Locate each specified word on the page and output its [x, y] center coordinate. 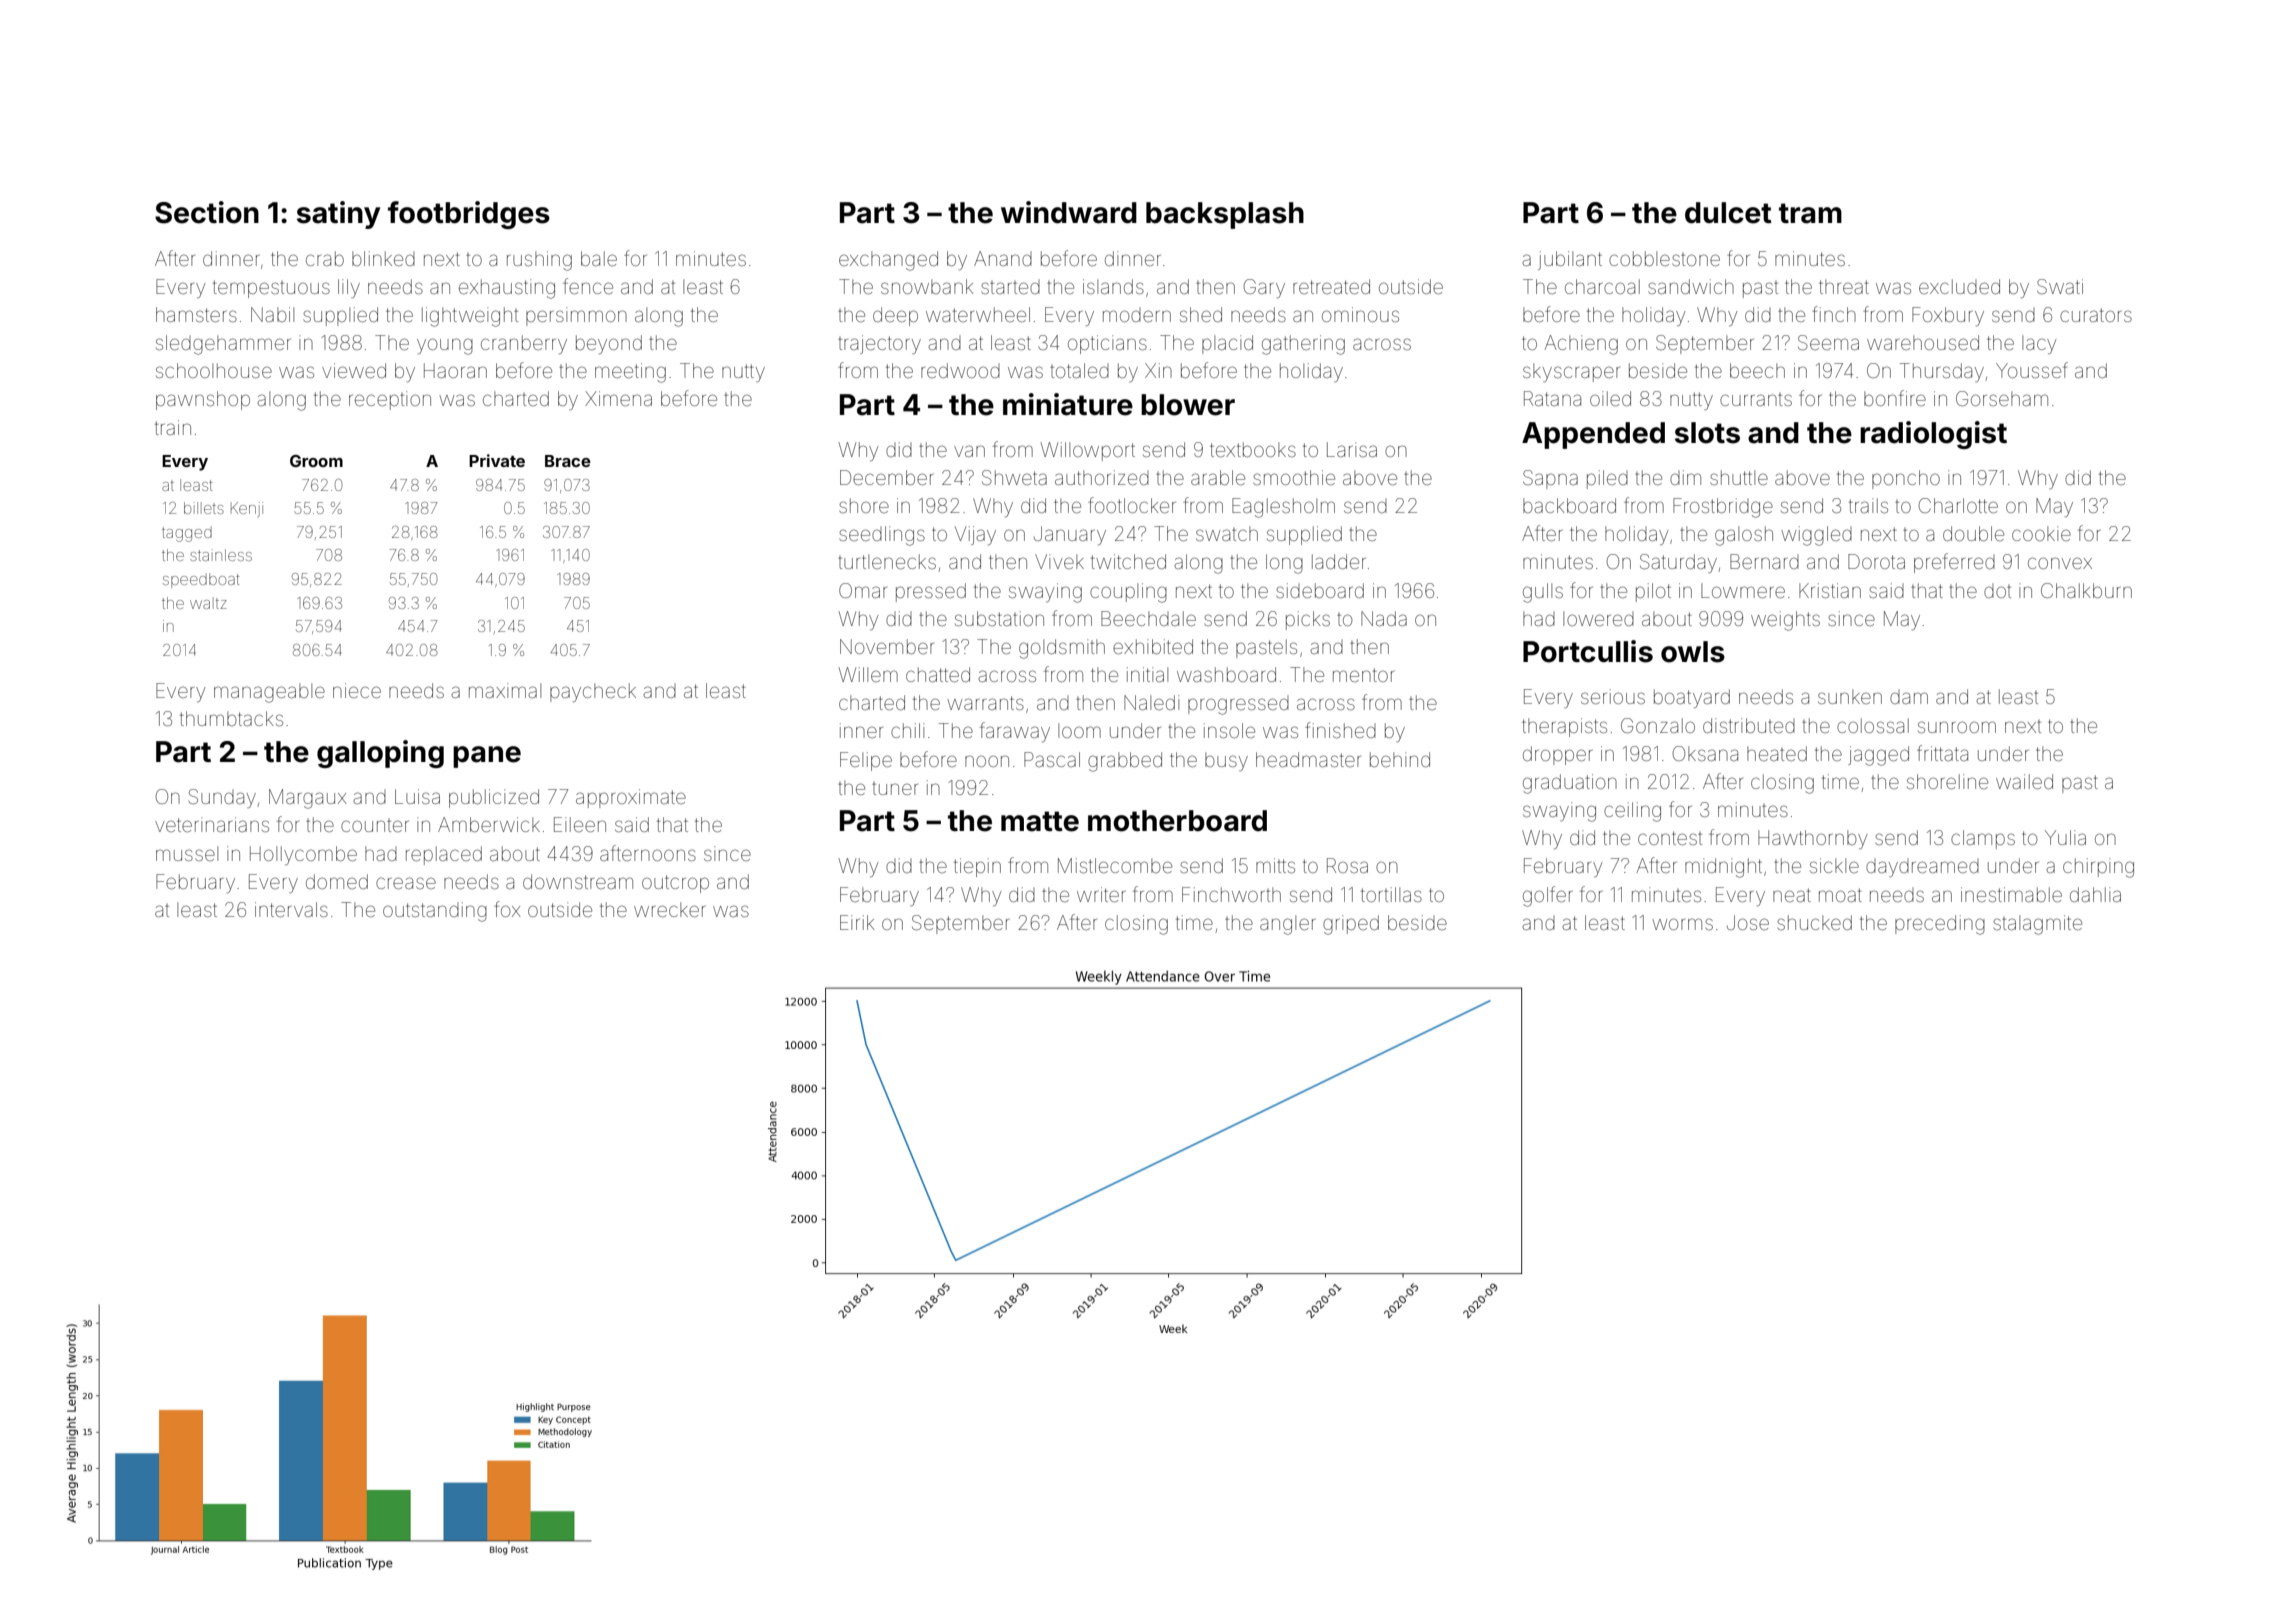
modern [1137, 315]
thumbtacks [231, 718]
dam [1909, 697]
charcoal [1602, 286]
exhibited [1153, 646]
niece [357, 690]
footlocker [1132, 505]
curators [2096, 315]
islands [1113, 286]
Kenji [247, 510]
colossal [1873, 725]
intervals [291, 909]
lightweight [470, 317]
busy [1226, 761]
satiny [338, 215]
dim [1685, 477]
